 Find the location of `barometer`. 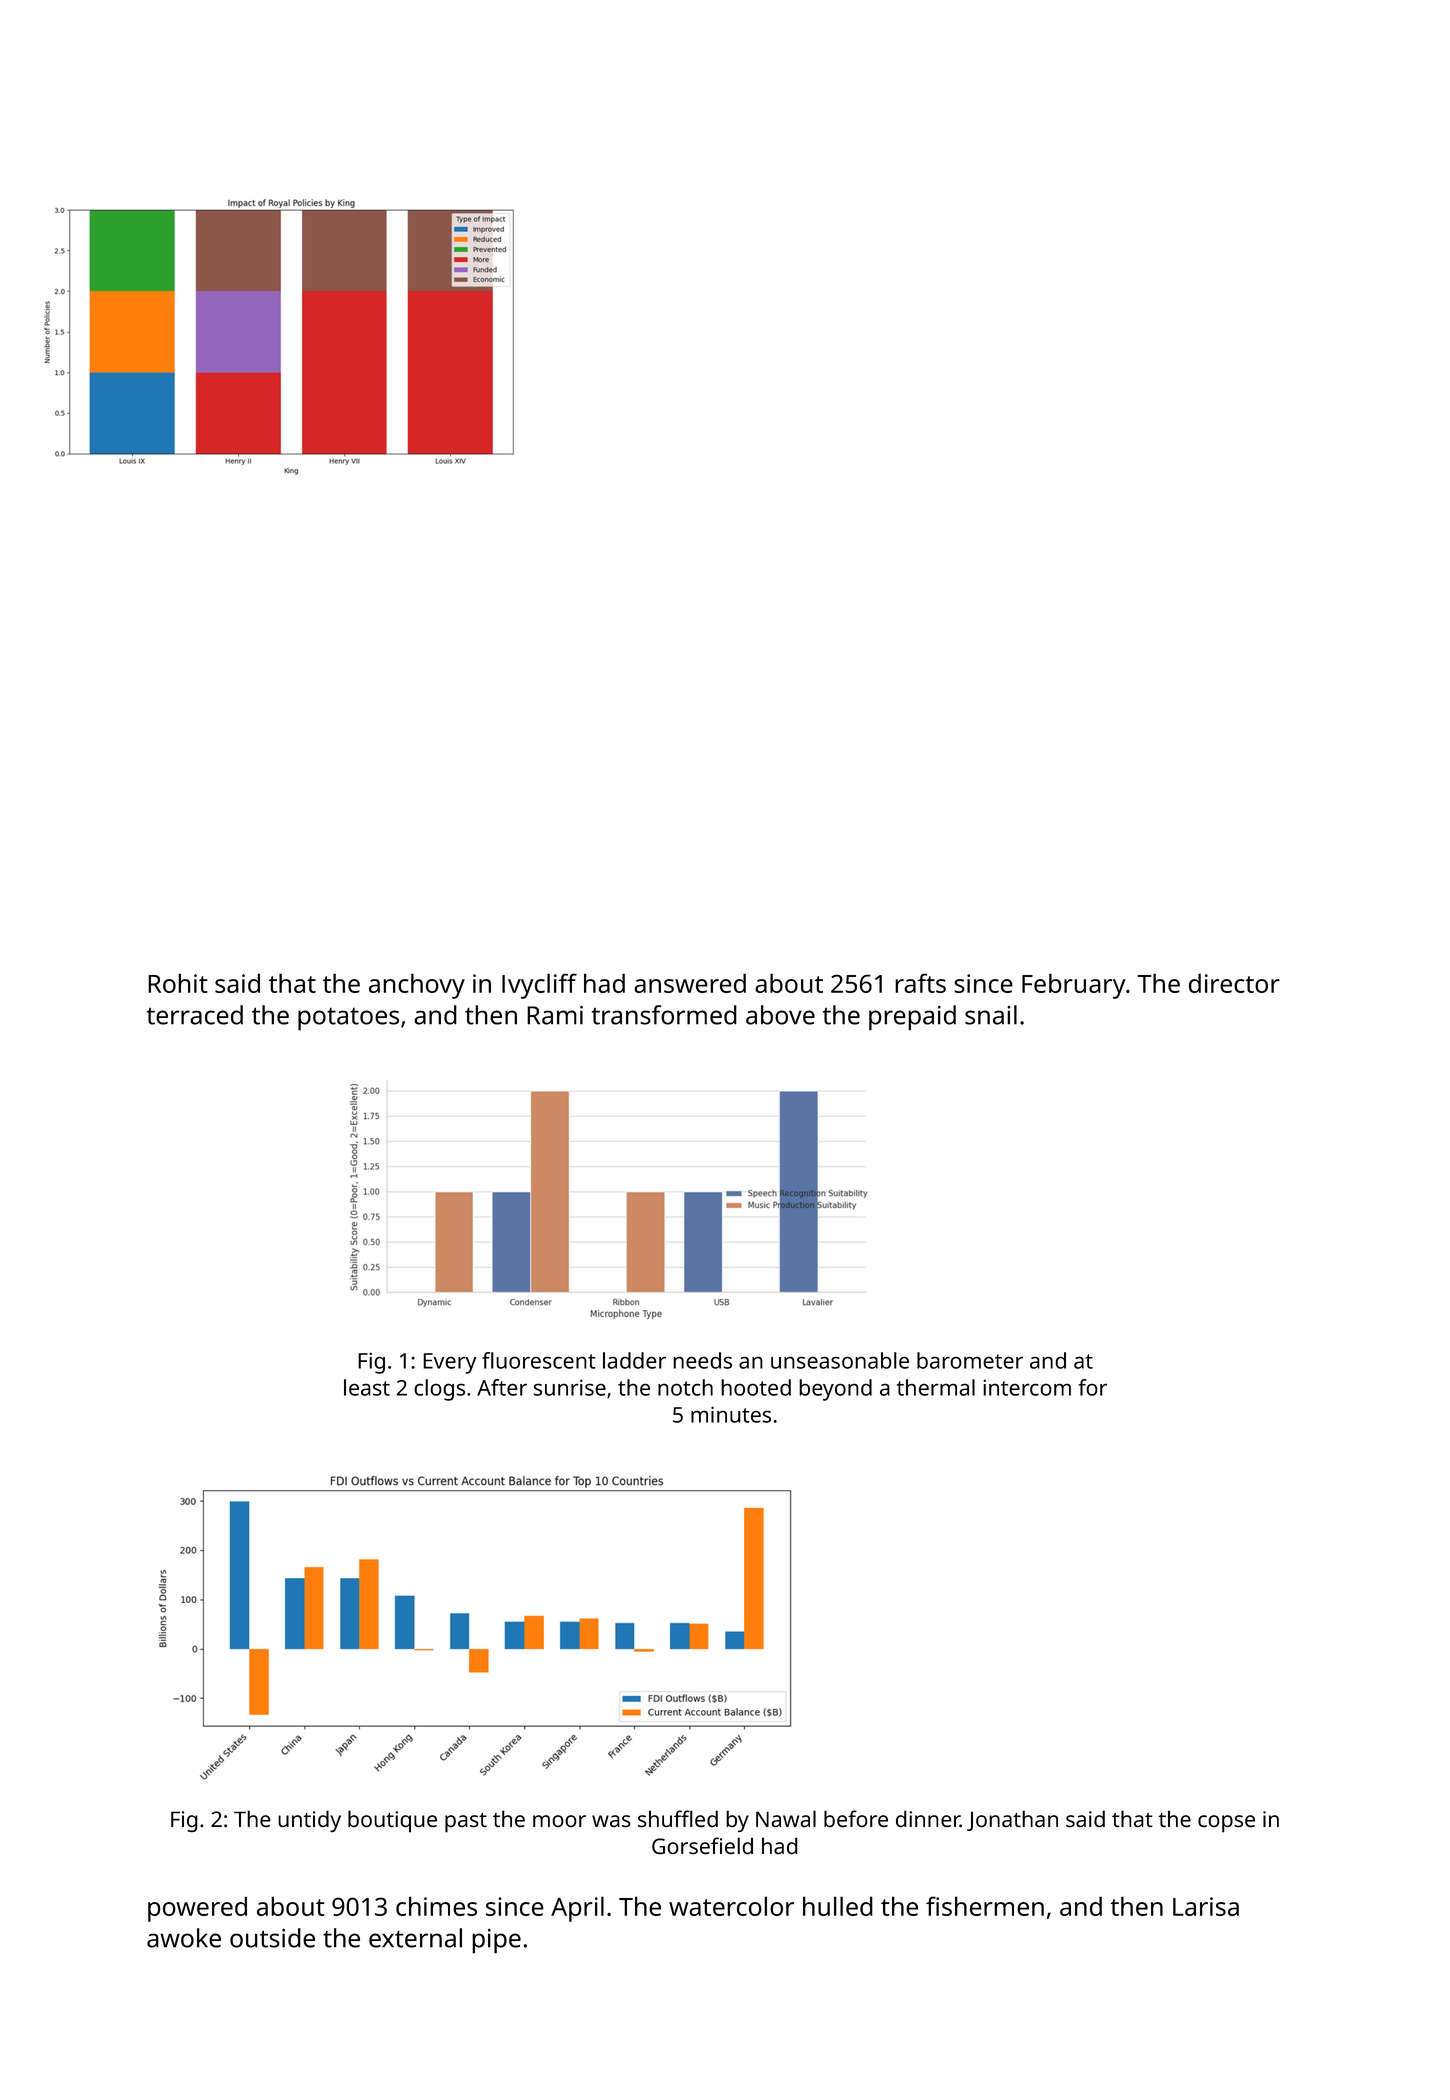

barometer is located at coordinates (970, 1360).
